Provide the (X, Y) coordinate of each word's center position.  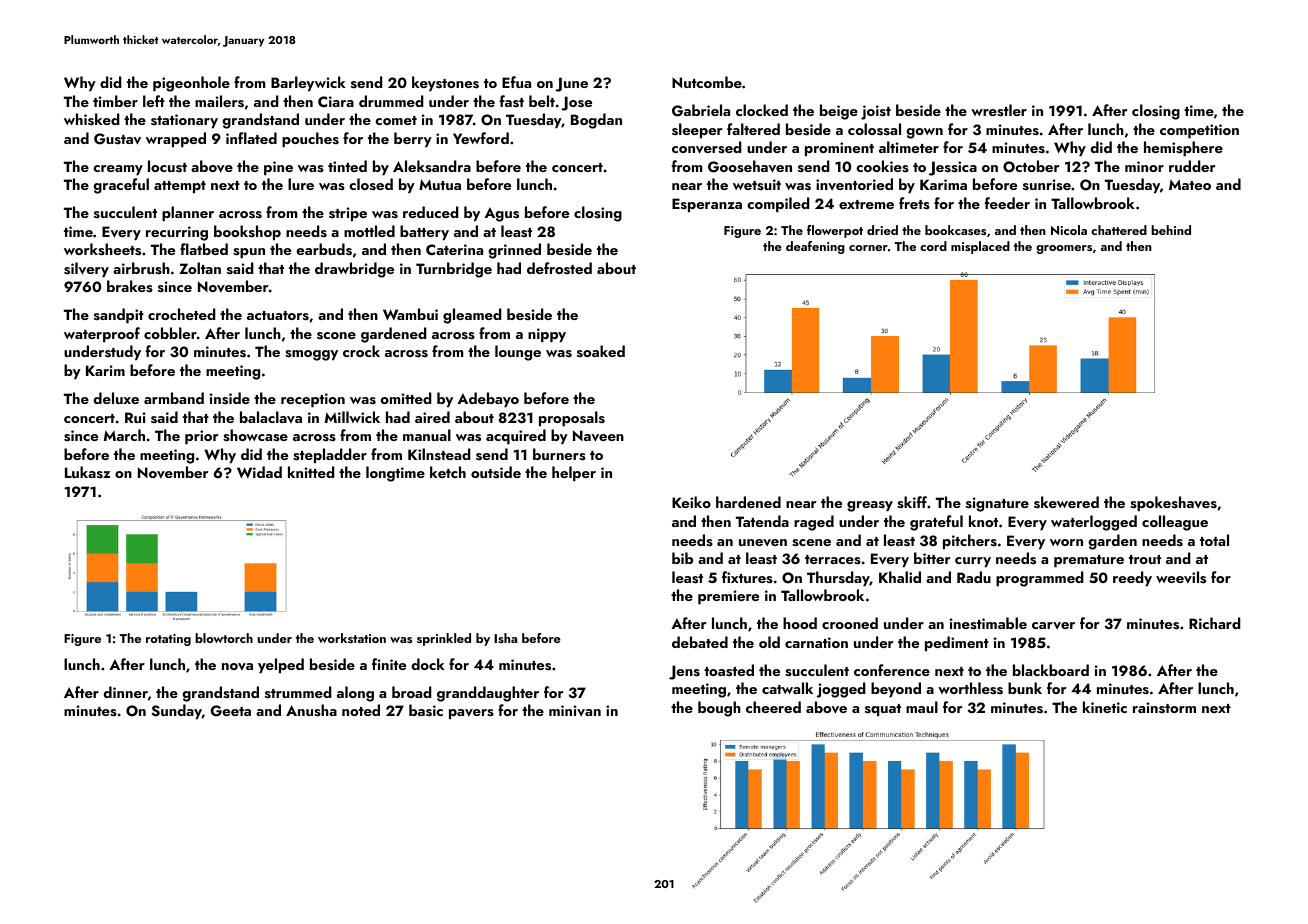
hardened (748, 502)
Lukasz (87, 472)
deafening (815, 247)
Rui (135, 417)
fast (512, 101)
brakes (130, 286)
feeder (1007, 203)
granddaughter (488, 694)
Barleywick (308, 83)
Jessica (953, 168)
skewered (1066, 502)
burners (559, 454)
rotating (168, 640)
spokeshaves (1173, 503)
